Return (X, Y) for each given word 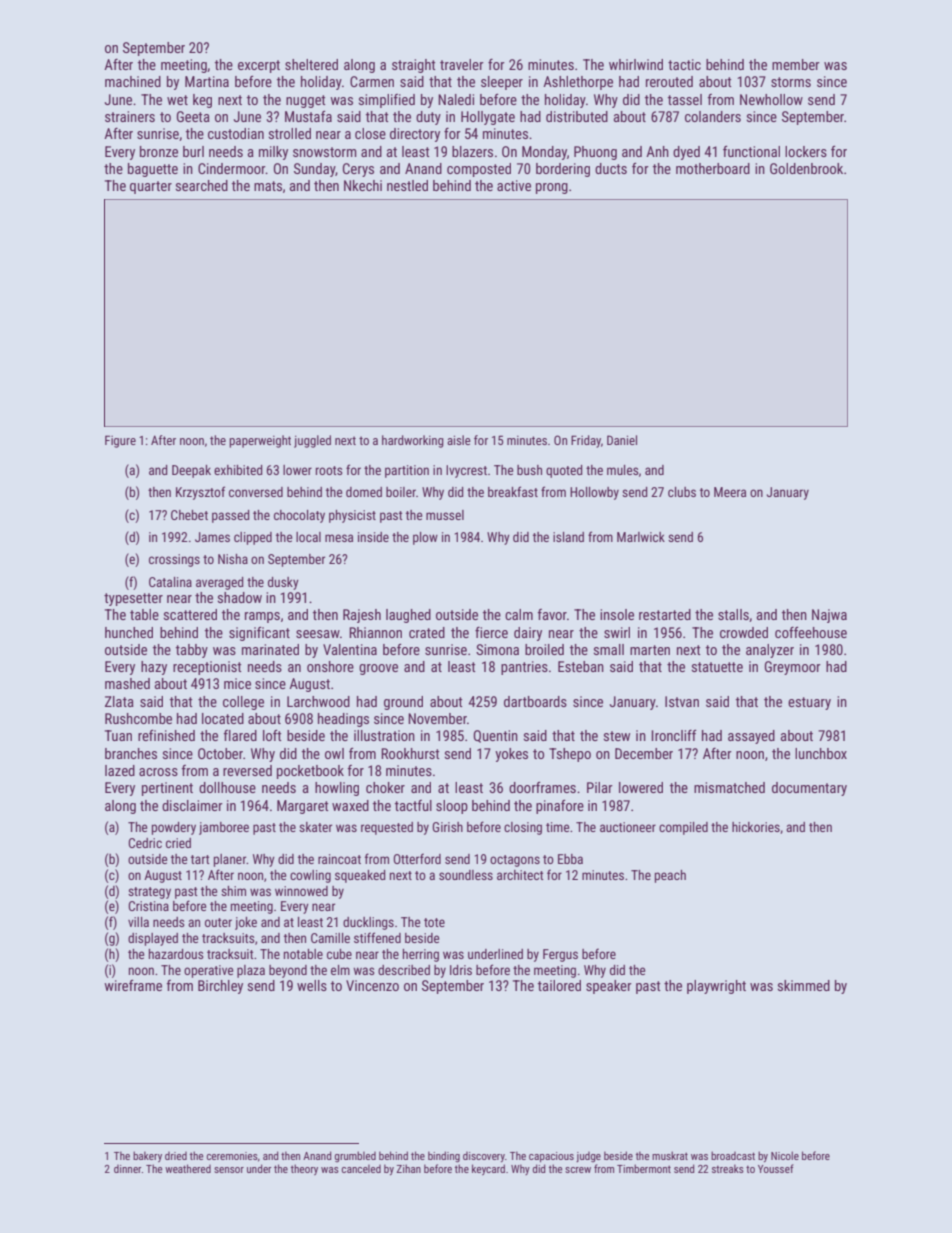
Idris (461, 970)
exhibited (238, 470)
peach (670, 876)
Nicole (785, 1155)
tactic (684, 64)
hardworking (413, 441)
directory (415, 135)
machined (133, 81)
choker (385, 787)
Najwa (829, 616)
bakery (147, 1156)
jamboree (224, 828)
